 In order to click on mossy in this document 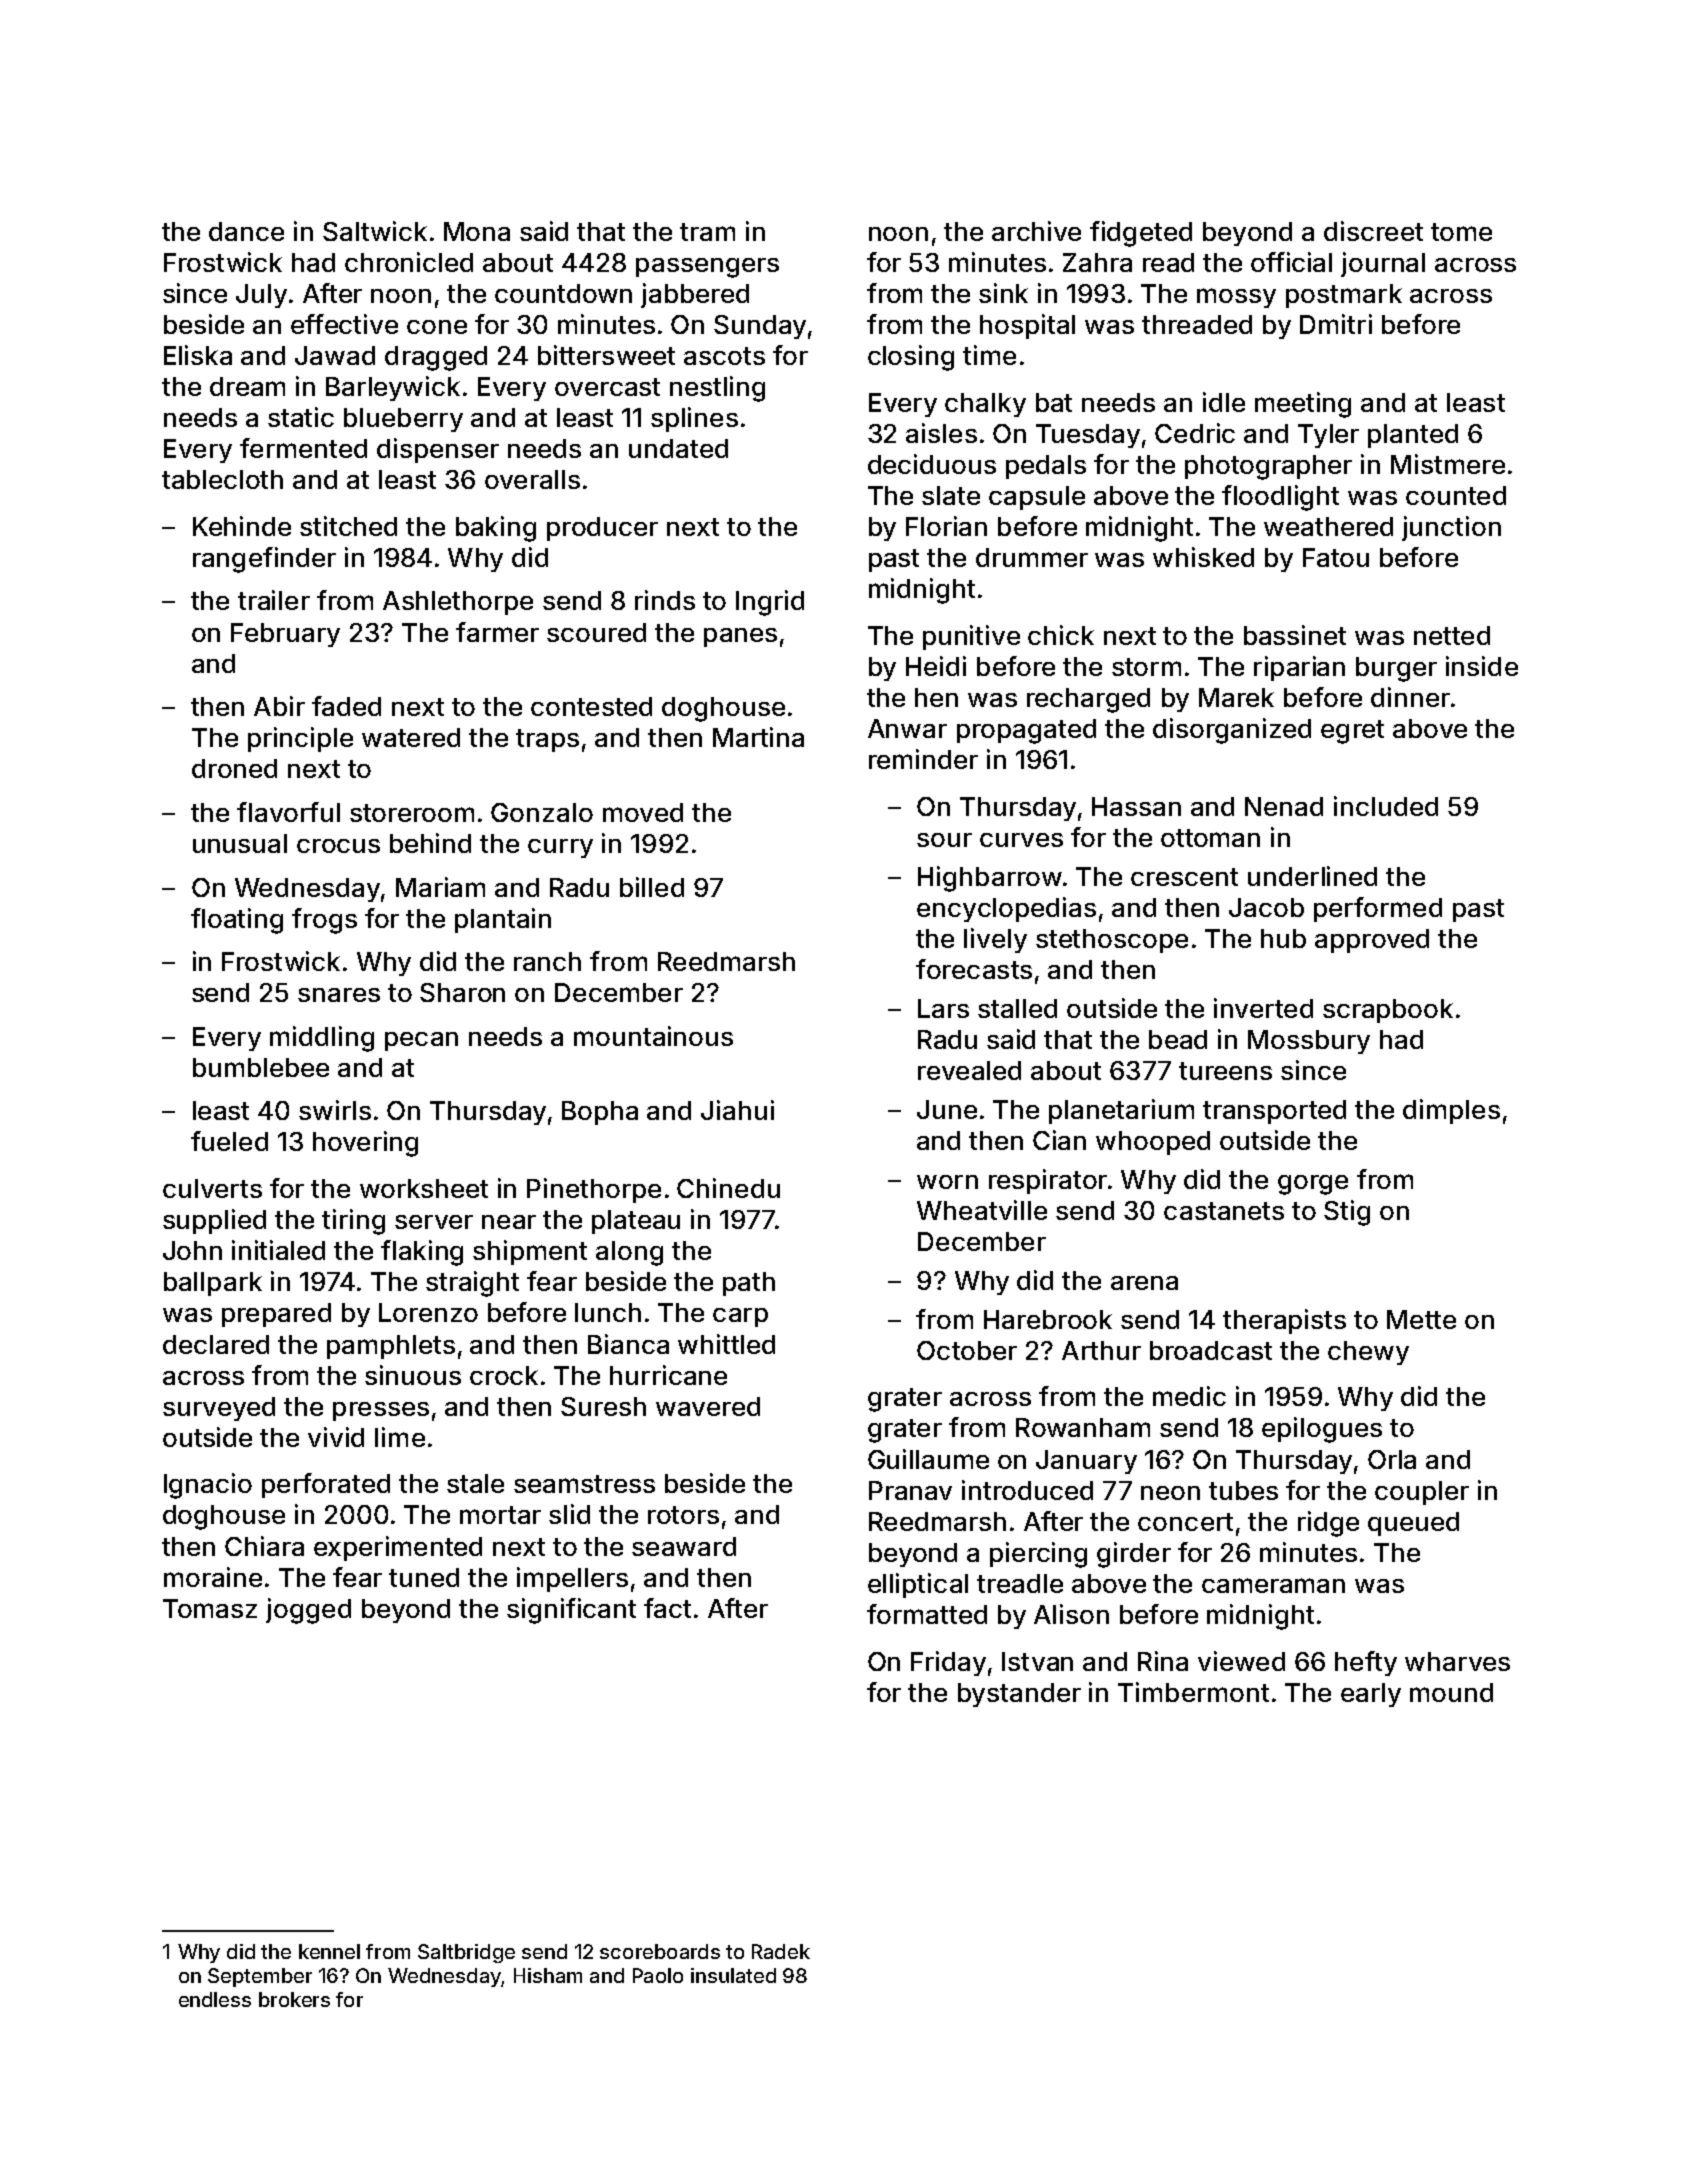, I will do `click(1236, 298)`.
